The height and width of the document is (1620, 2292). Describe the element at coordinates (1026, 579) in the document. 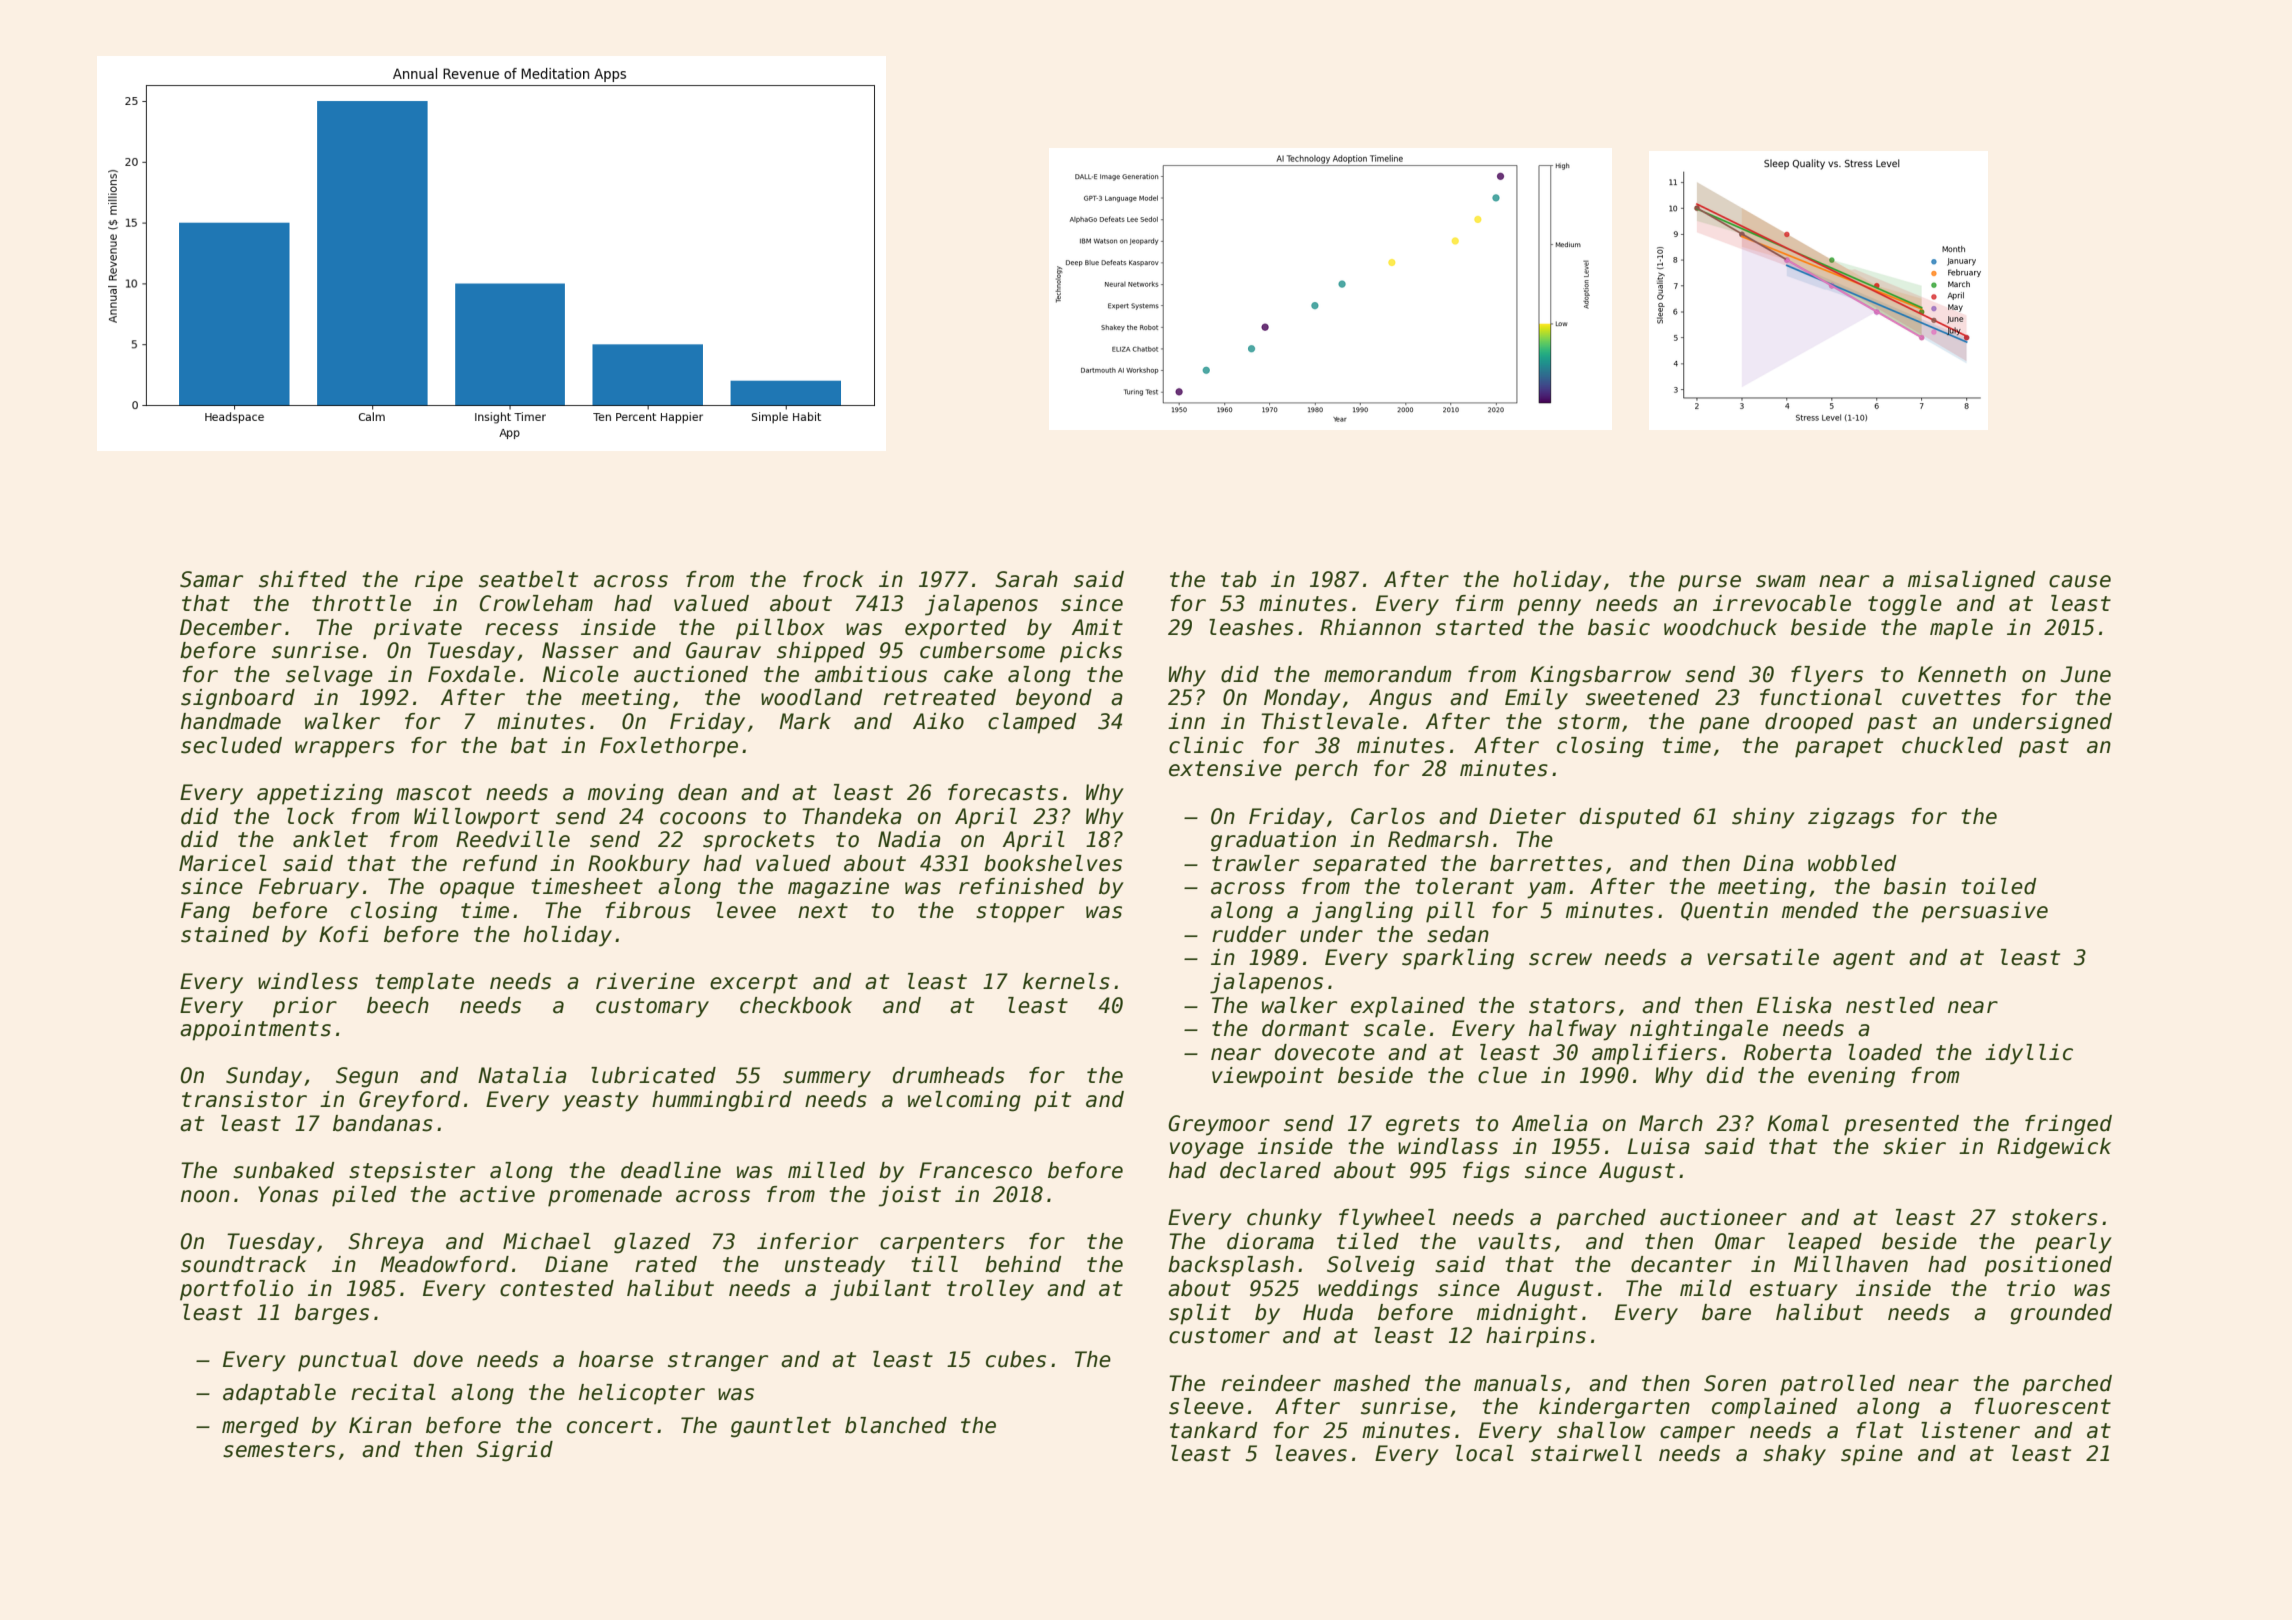

I see `Sarah` at that location.
